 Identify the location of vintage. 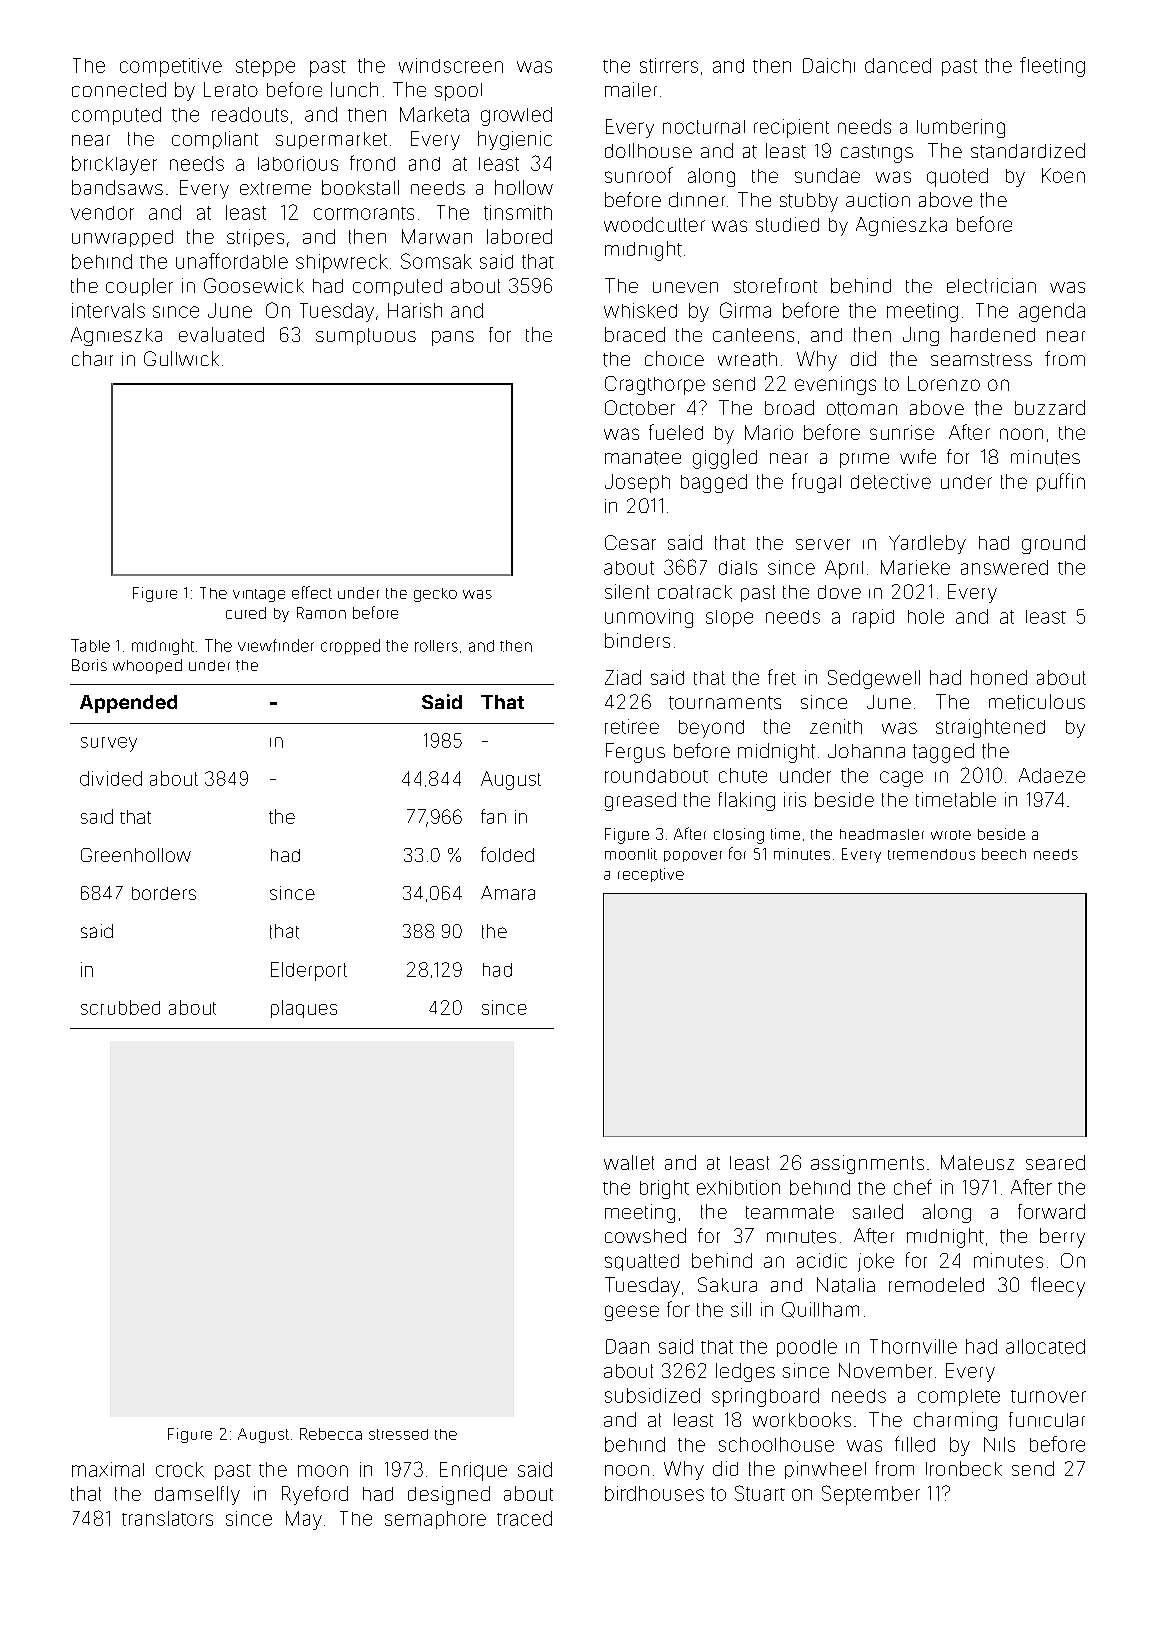
(259, 595).
